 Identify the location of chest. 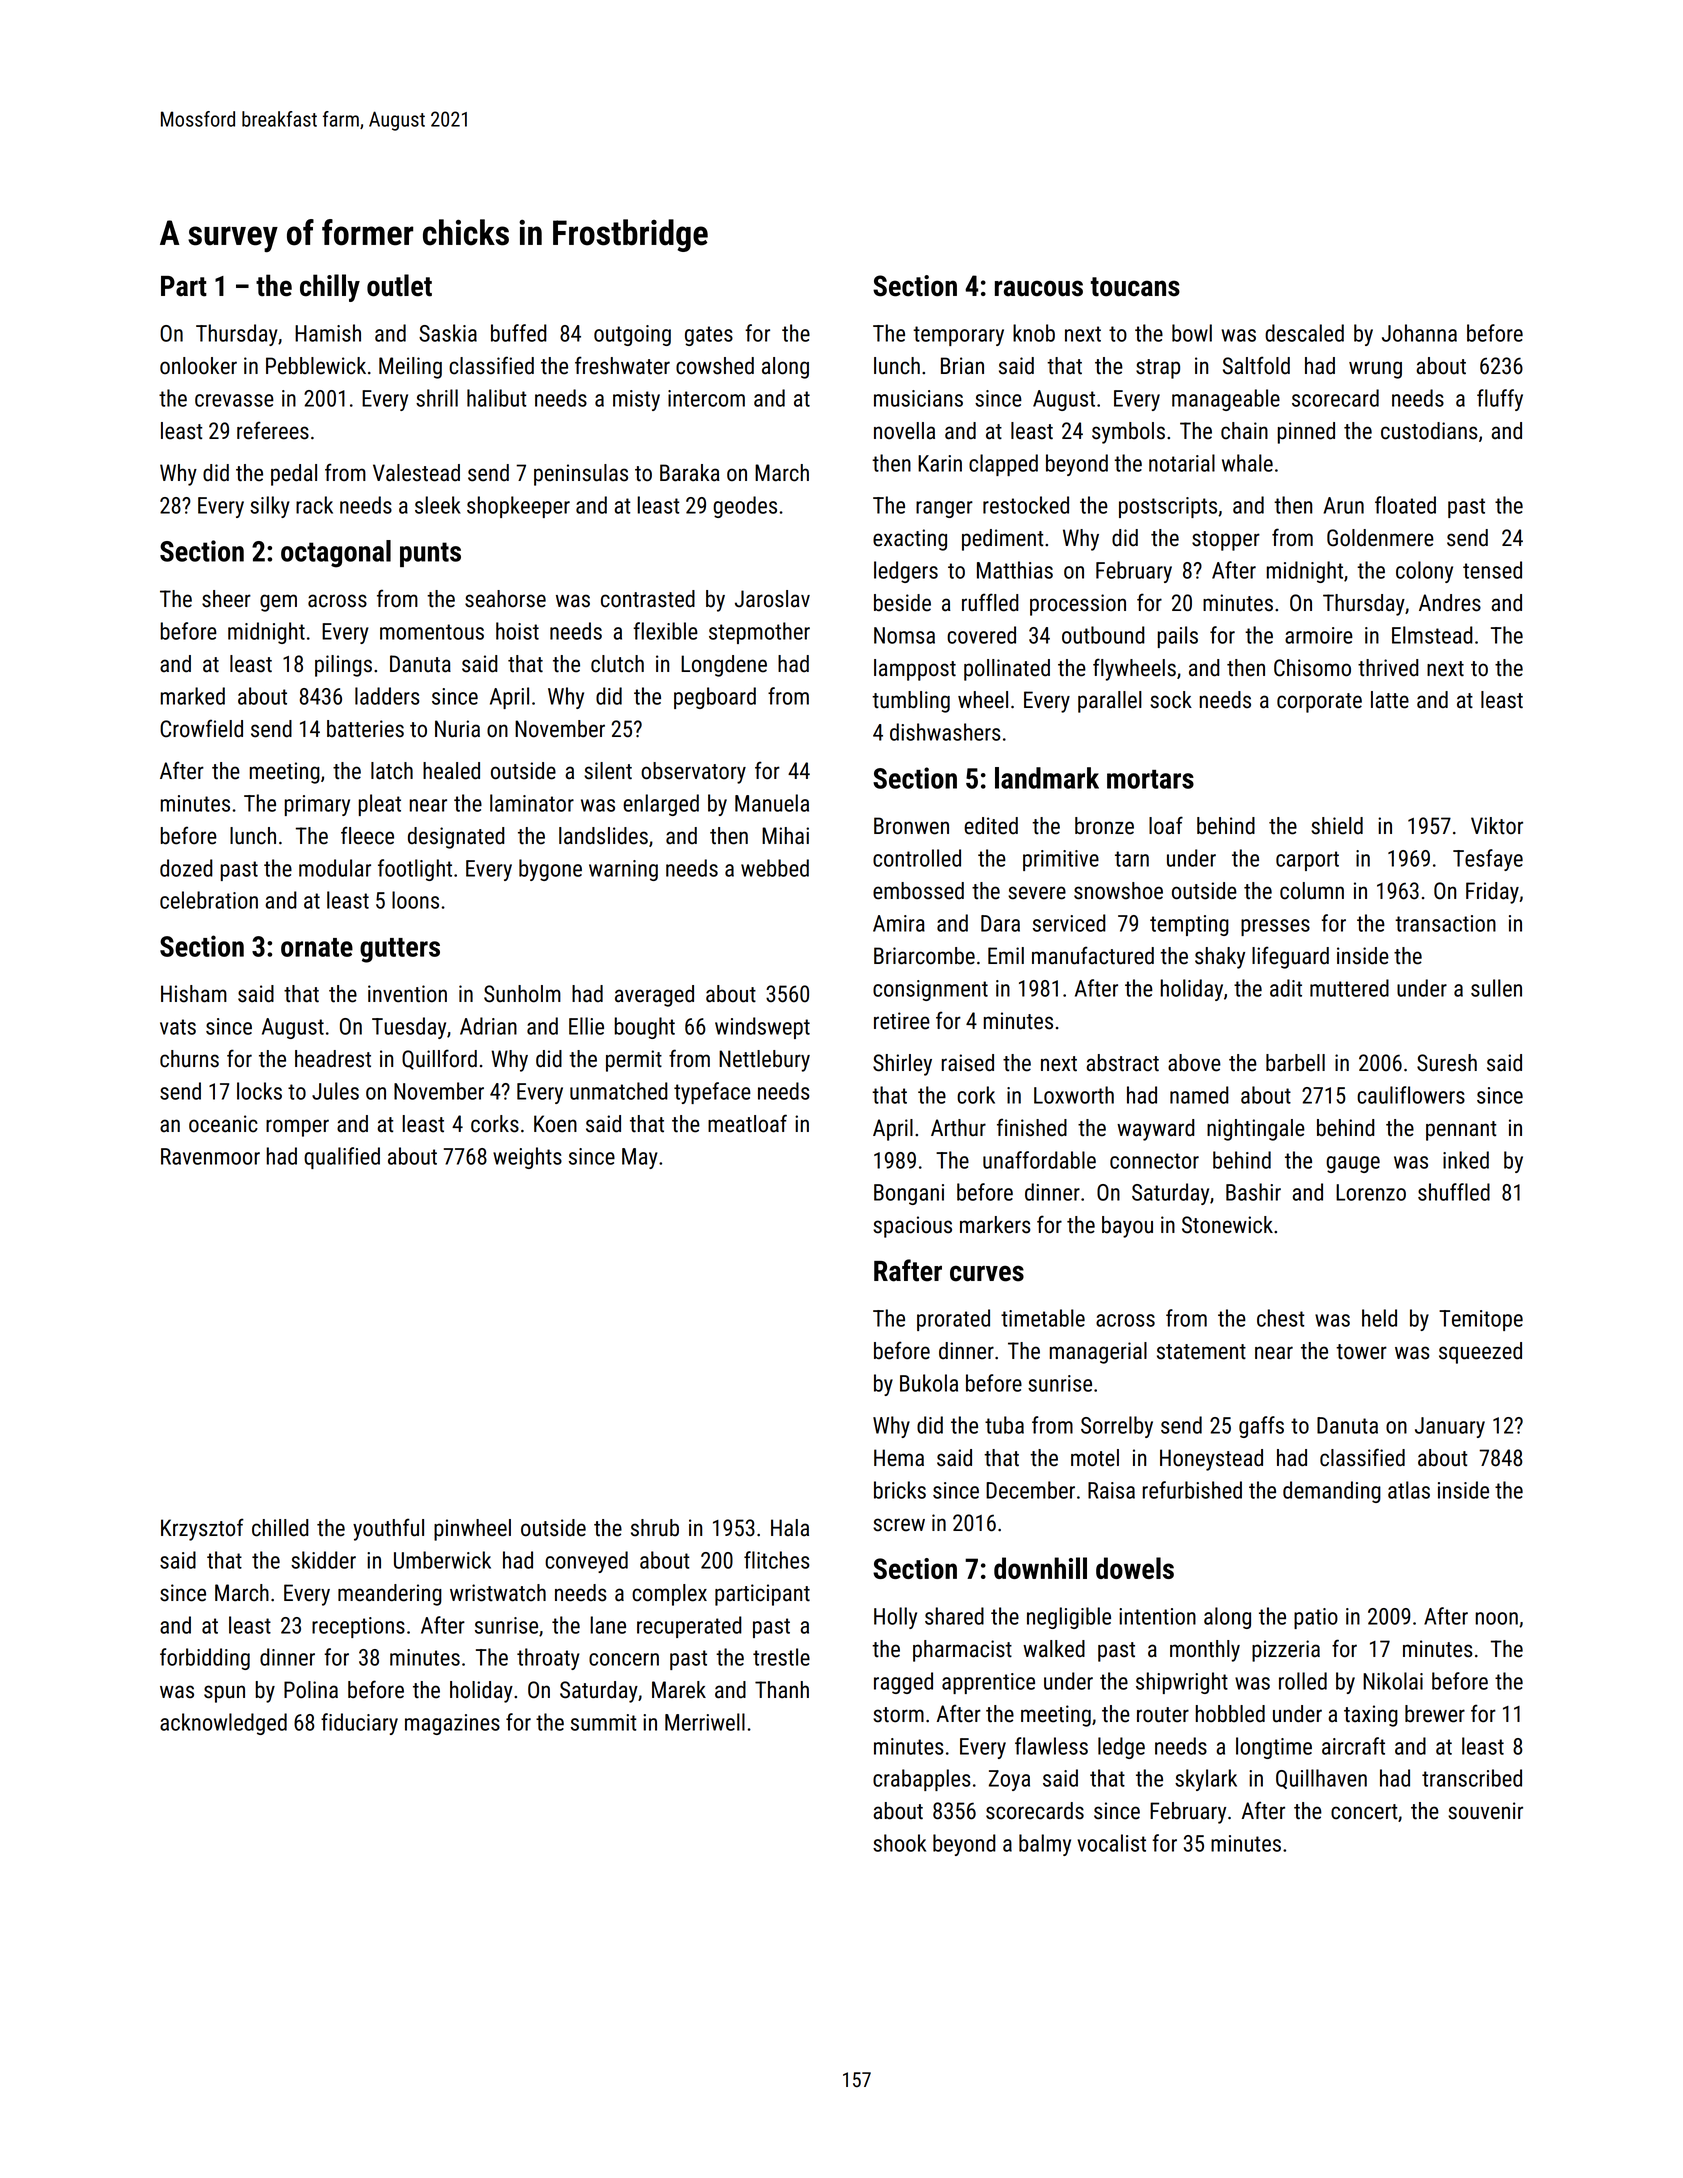
(1280, 1318).
